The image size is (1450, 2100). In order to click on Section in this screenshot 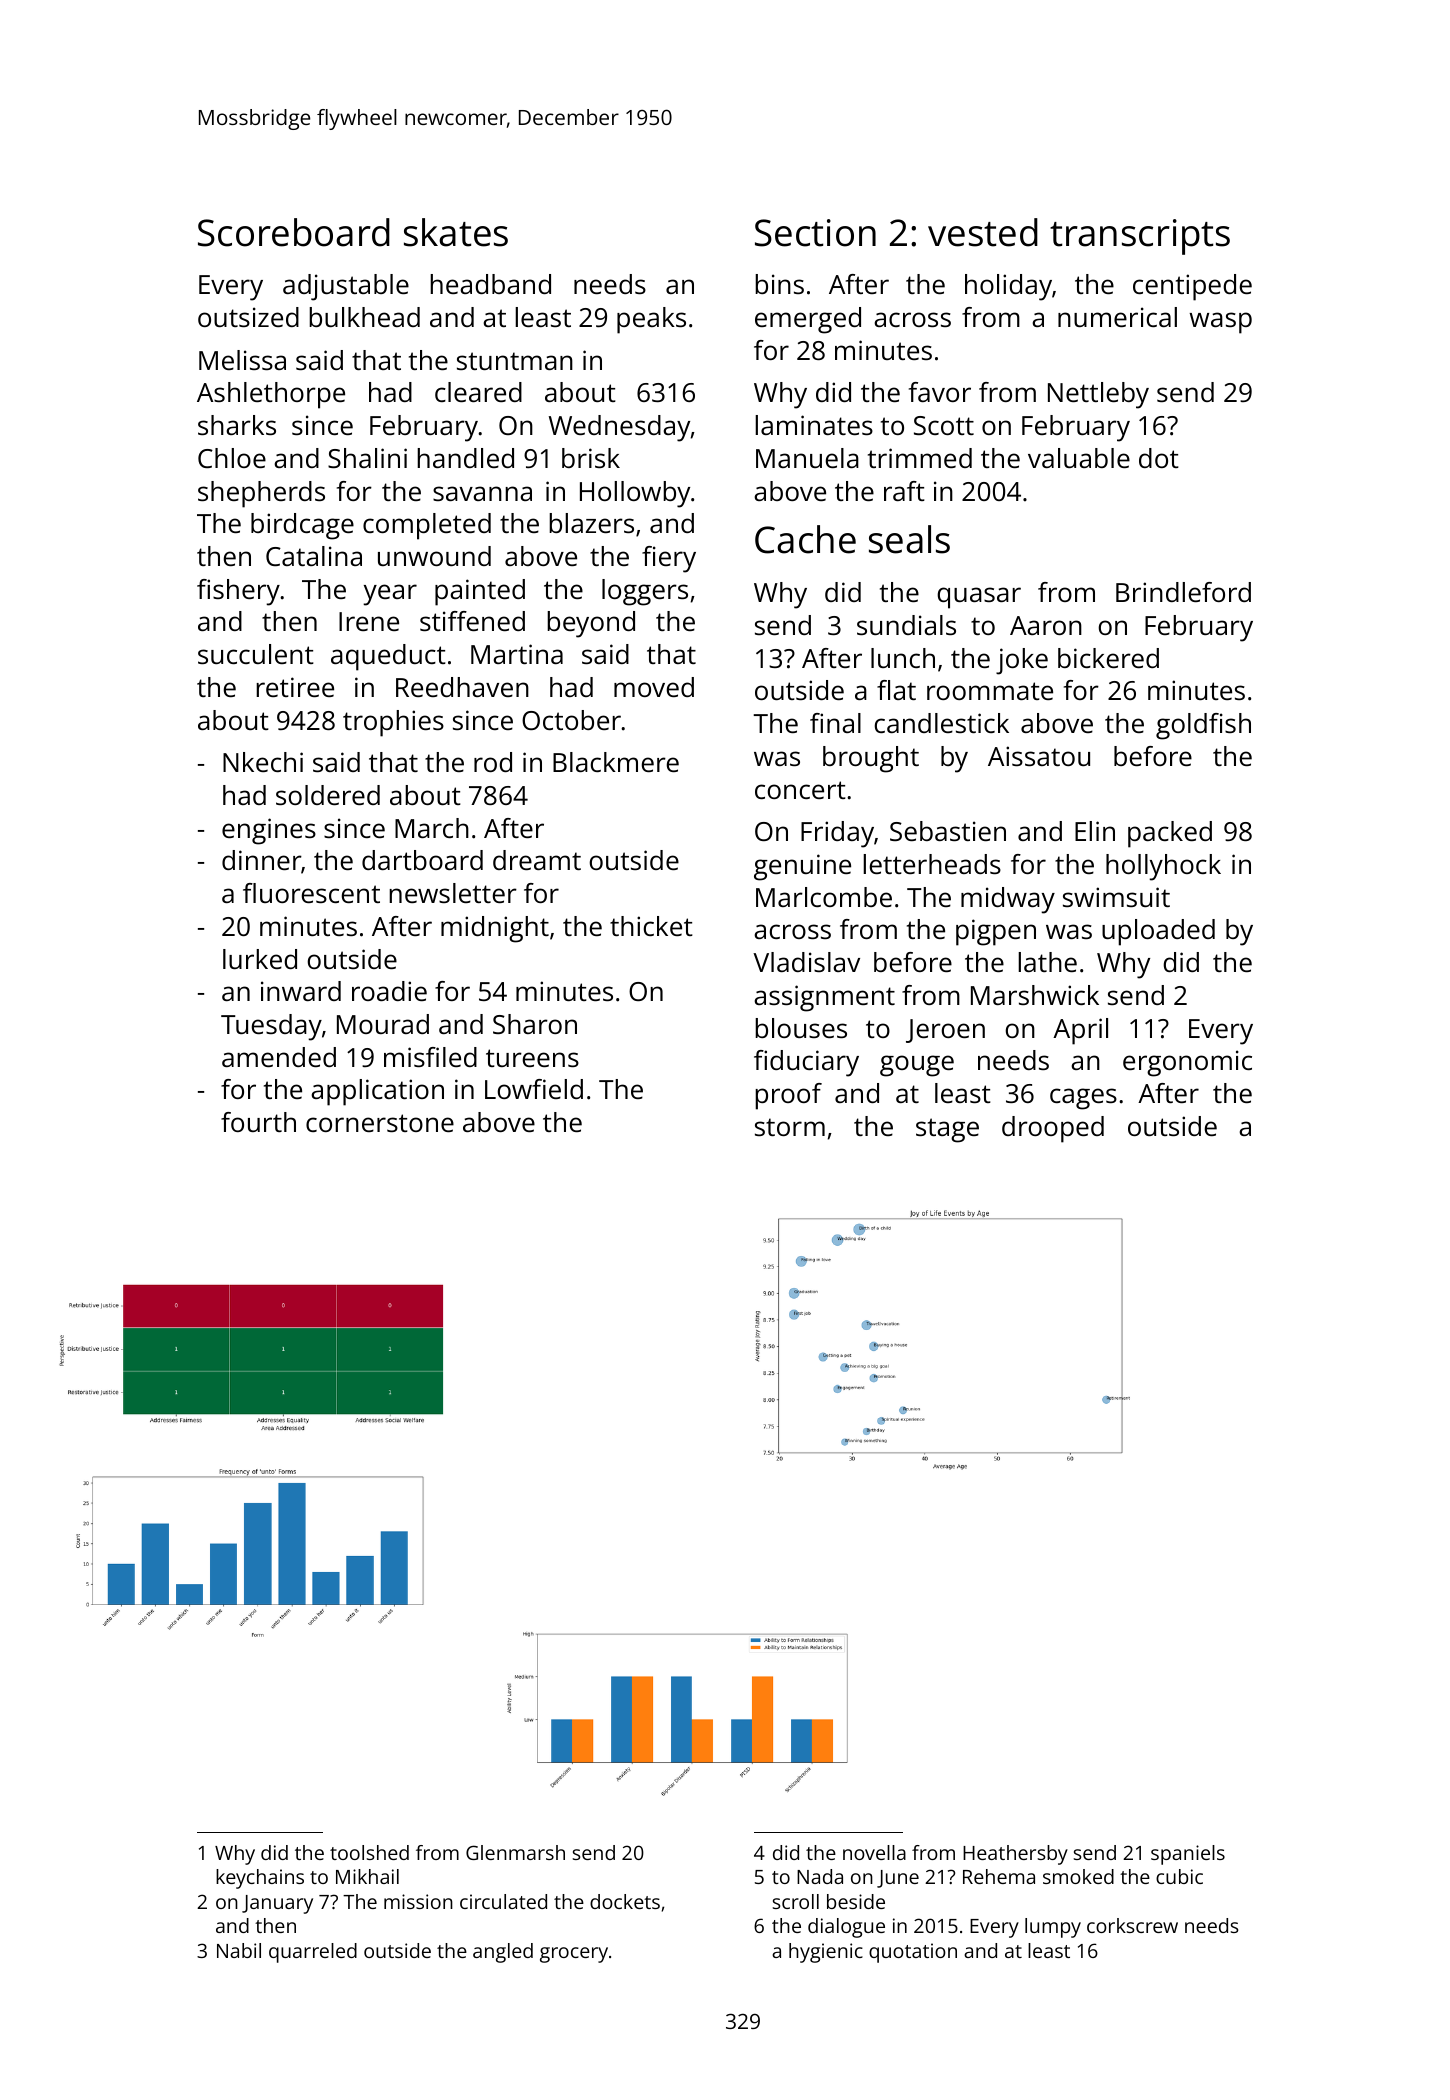, I will do `click(815, 233)`.
